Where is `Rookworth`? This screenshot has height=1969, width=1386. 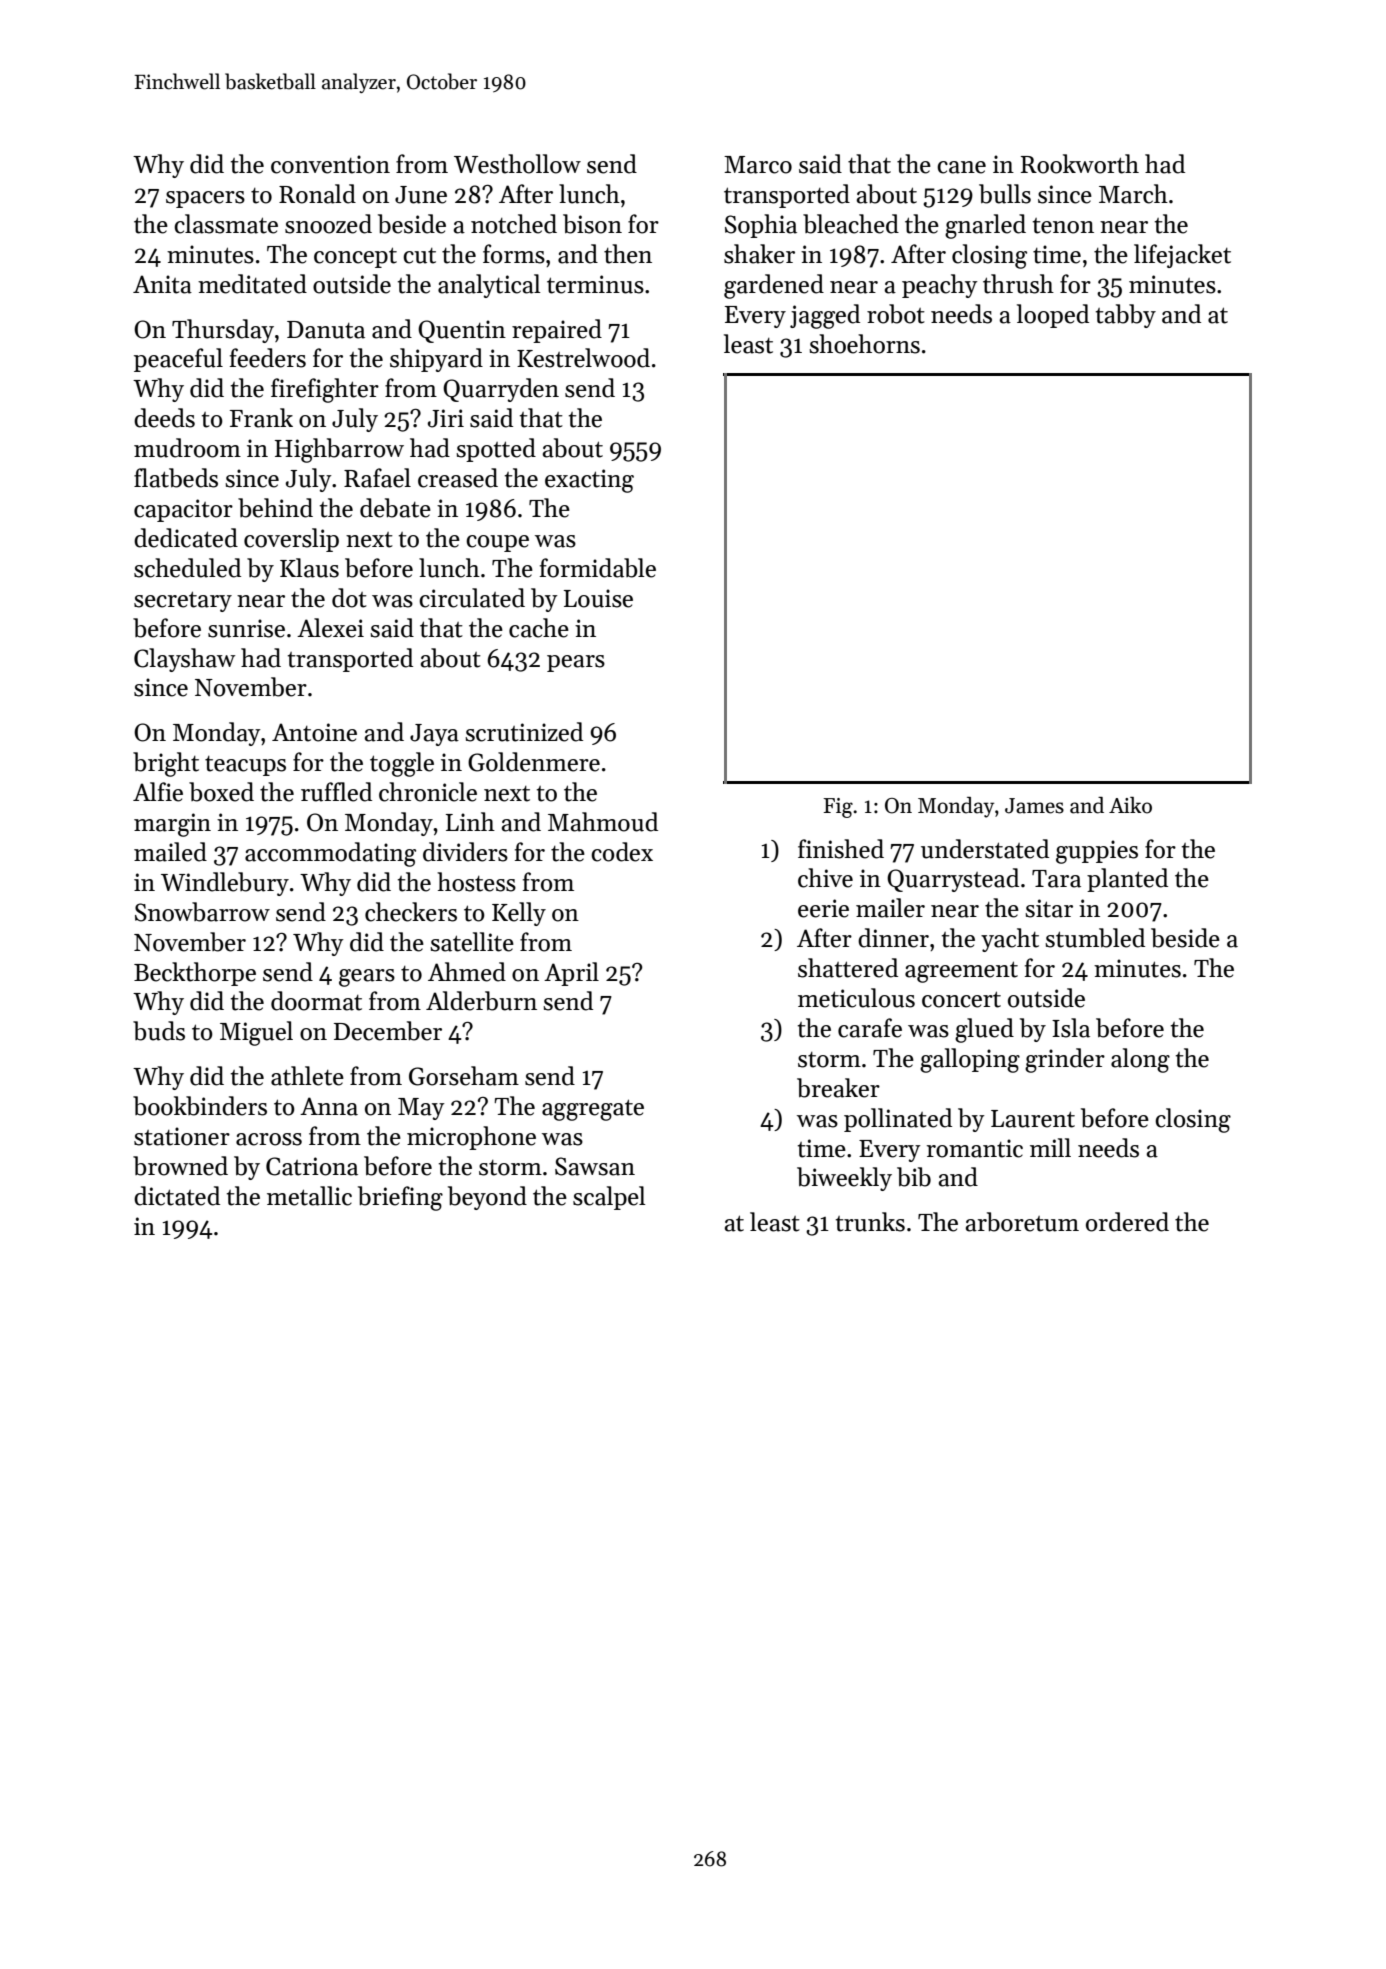
Rookworth is located at coordinates (1080, 164).
